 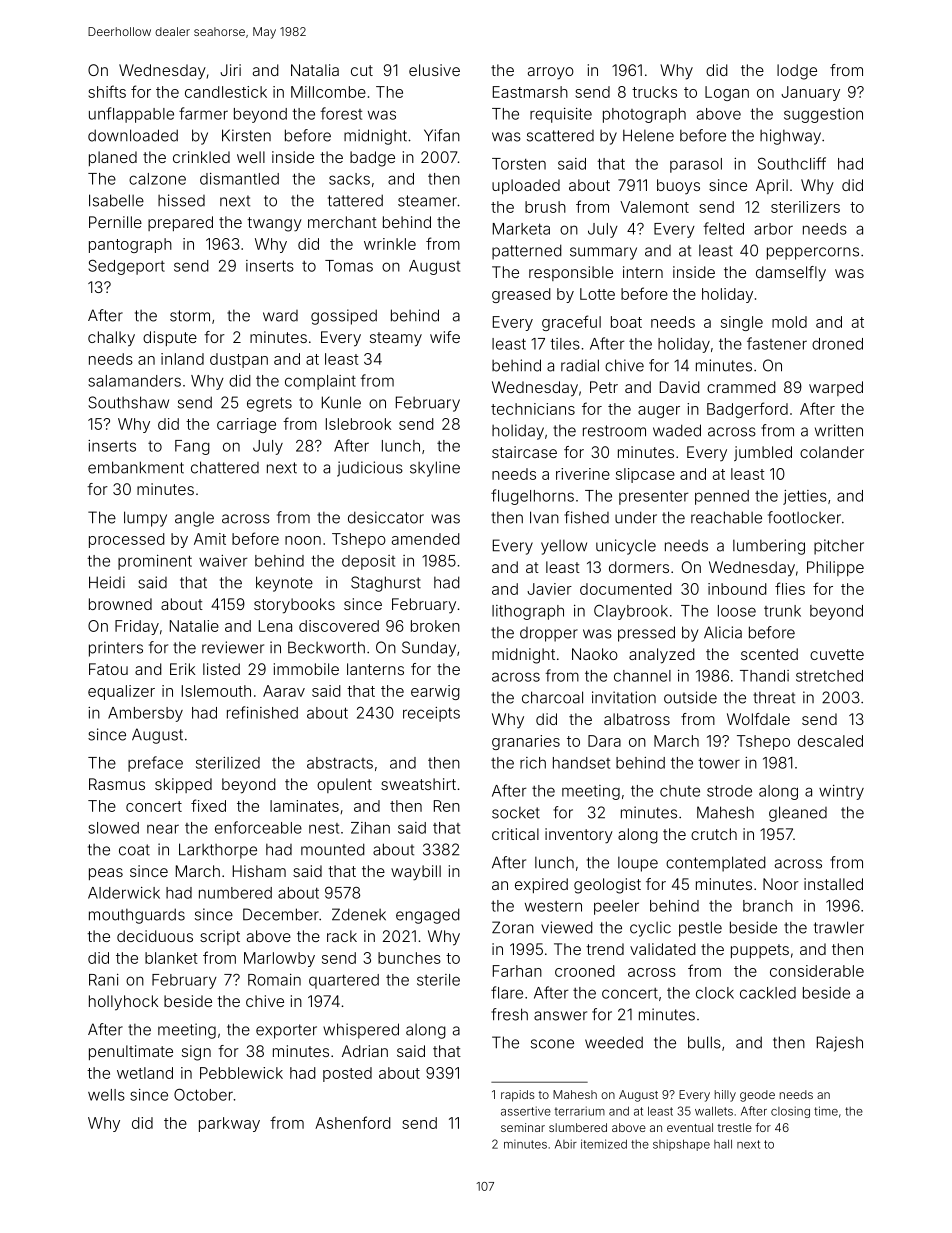 What do you see at coordinates (155, 562) in the document?
I see `prominent` at bounding box center [155, 562].
